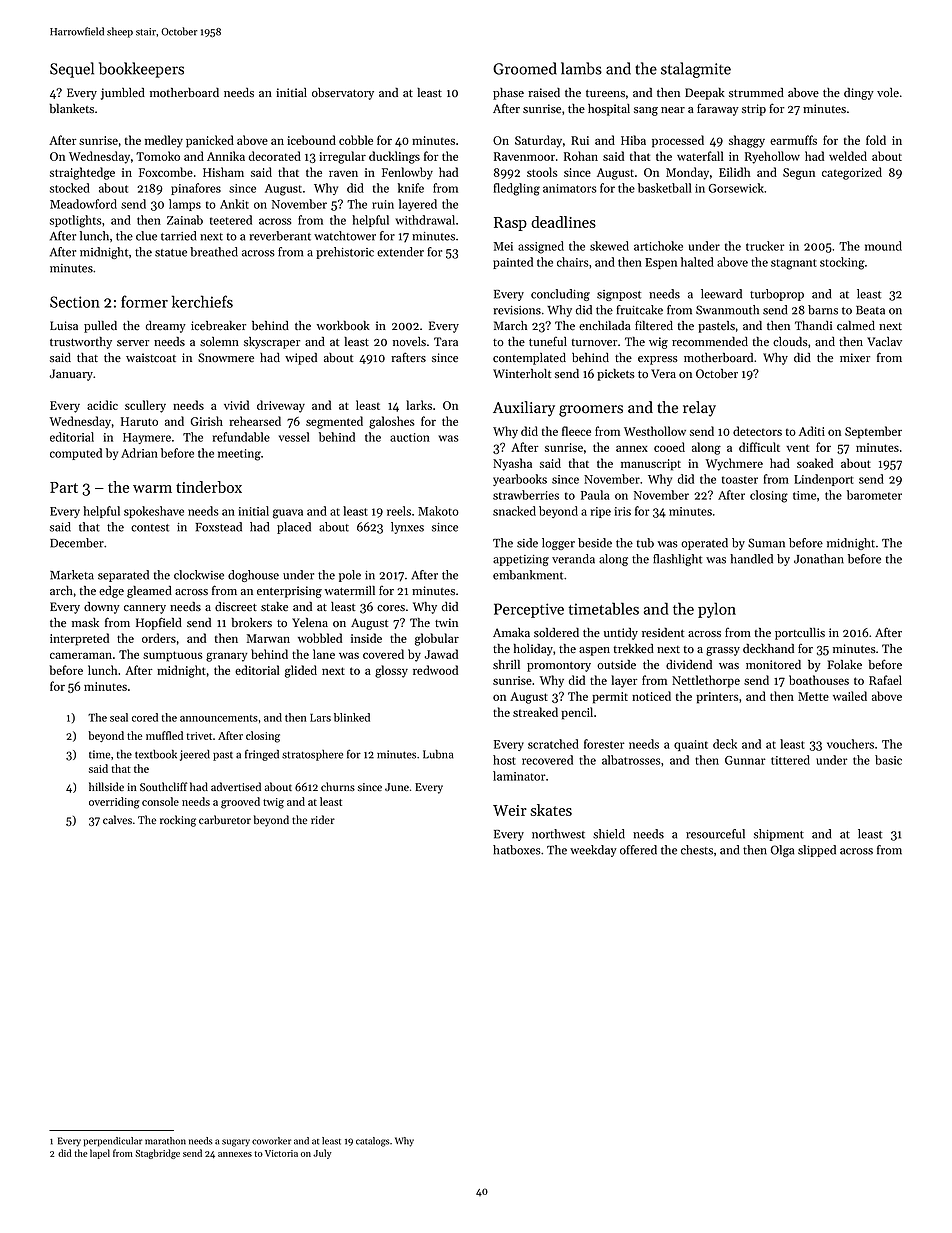 The image size is (952, 1233). I want to click on Auxiliary, so click(524, 409).
